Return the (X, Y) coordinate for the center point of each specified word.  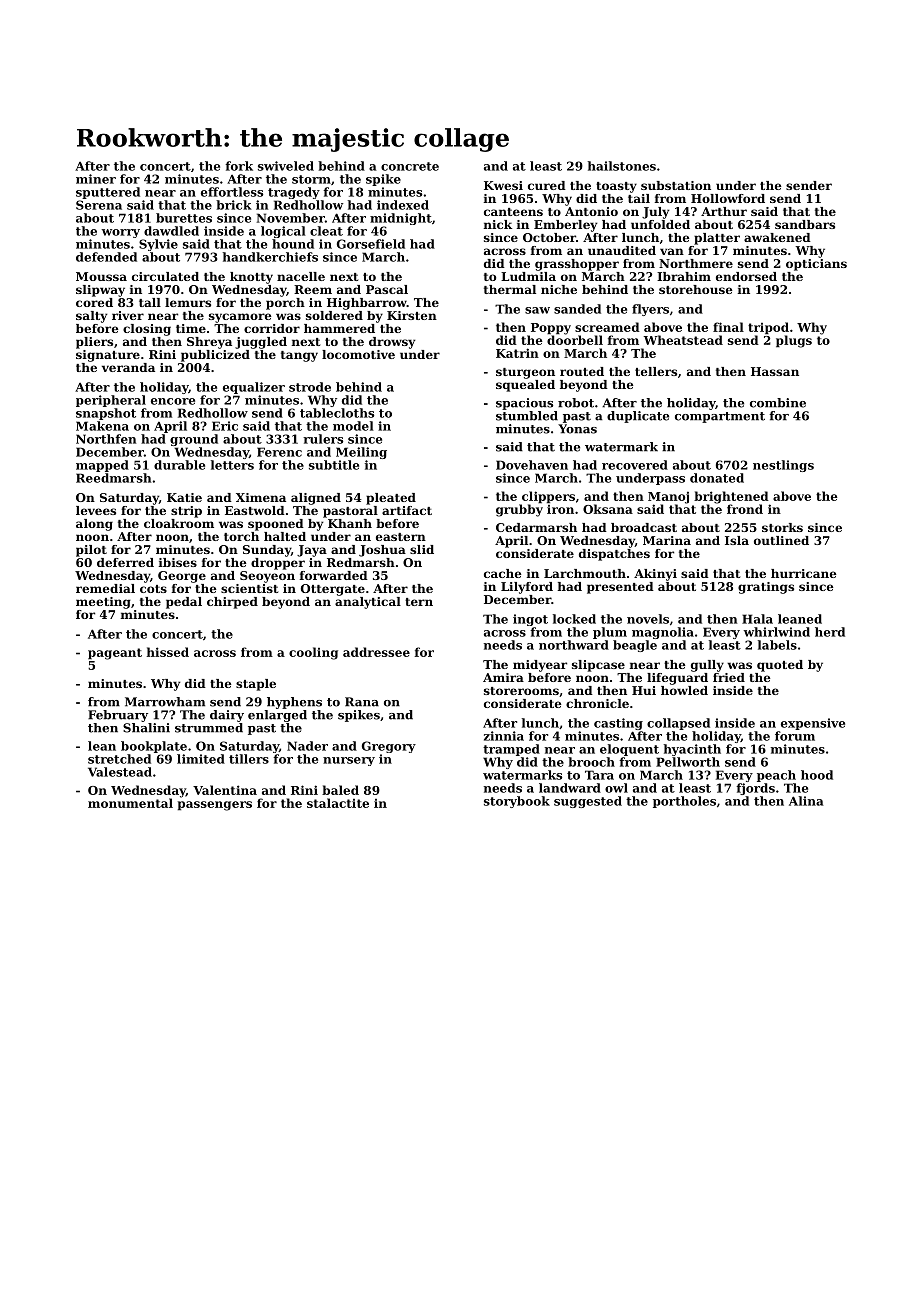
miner (96, 179)
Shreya (209, 343)
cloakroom (179, 523)
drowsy (392, 343)
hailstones (622, 166)
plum (610, 633)
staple (256, 685)
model (353, 426)
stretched (119, 759)
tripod (768, 328)
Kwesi (503, 185)
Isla (737, 540)
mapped (102, 466)
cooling (313, 653)
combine (778, 403)
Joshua (382, 551)
